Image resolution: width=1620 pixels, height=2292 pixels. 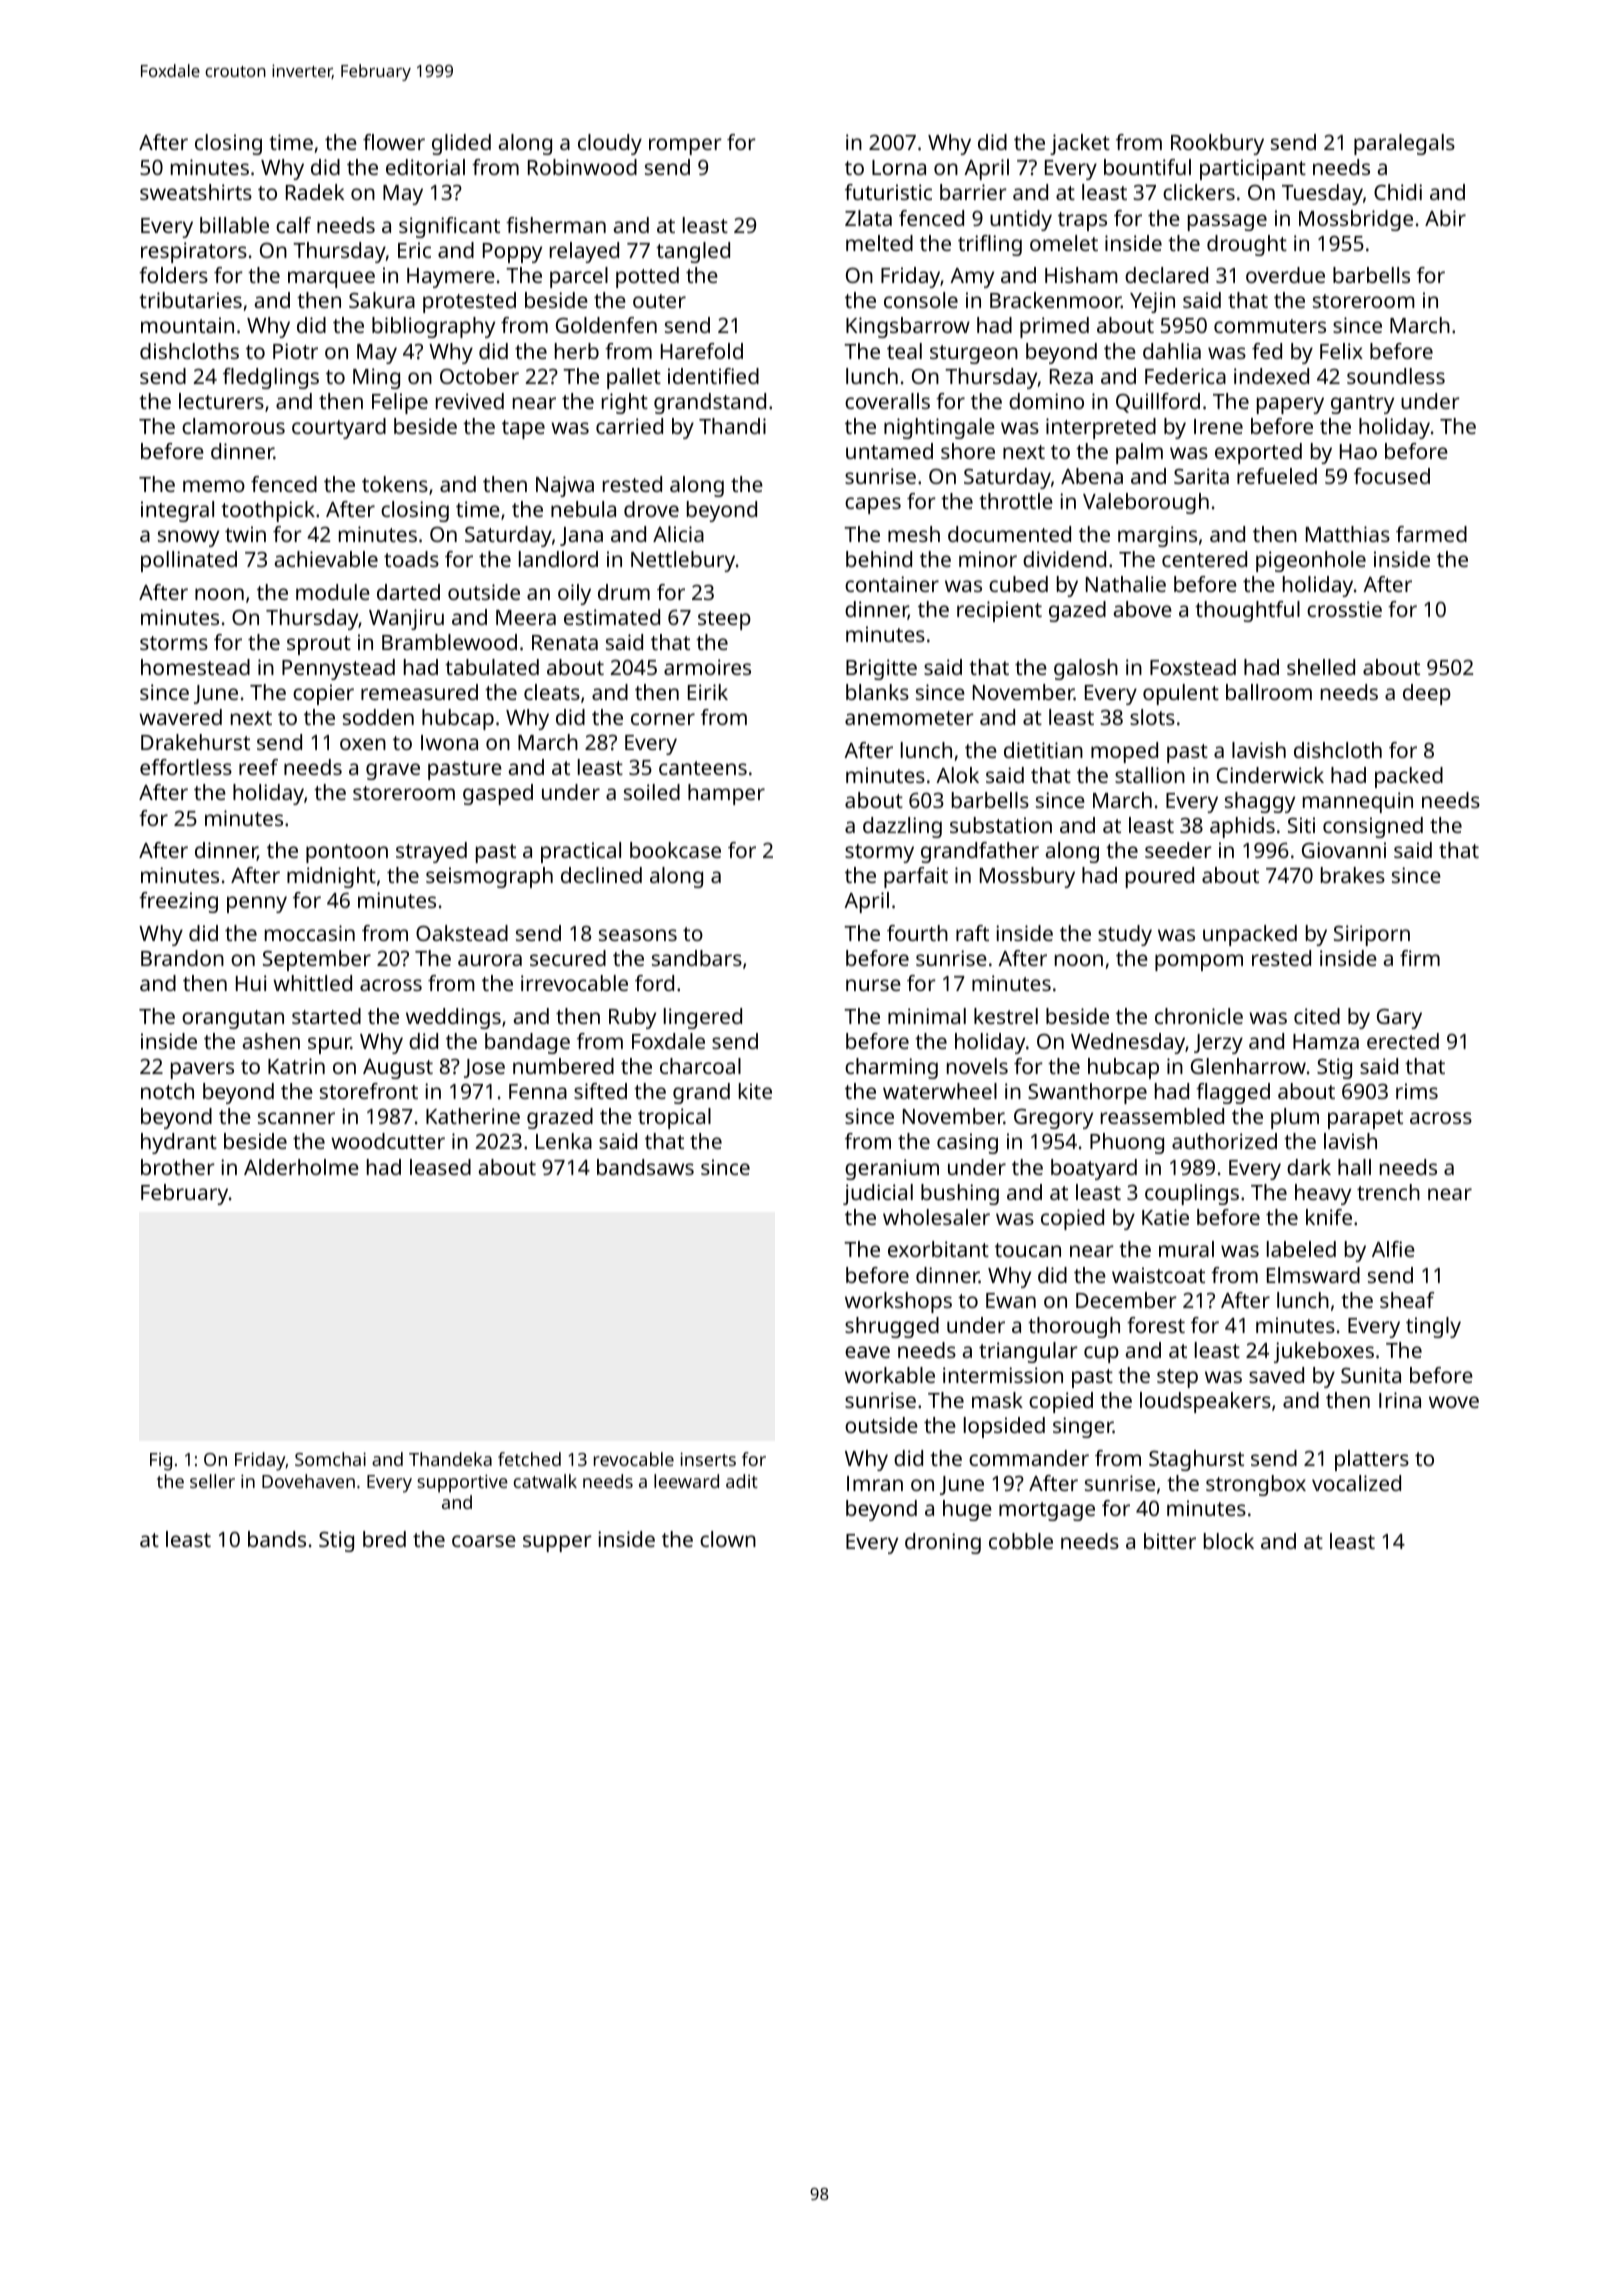 I want to click on sweatshirts, so click(x=196, y=192).
